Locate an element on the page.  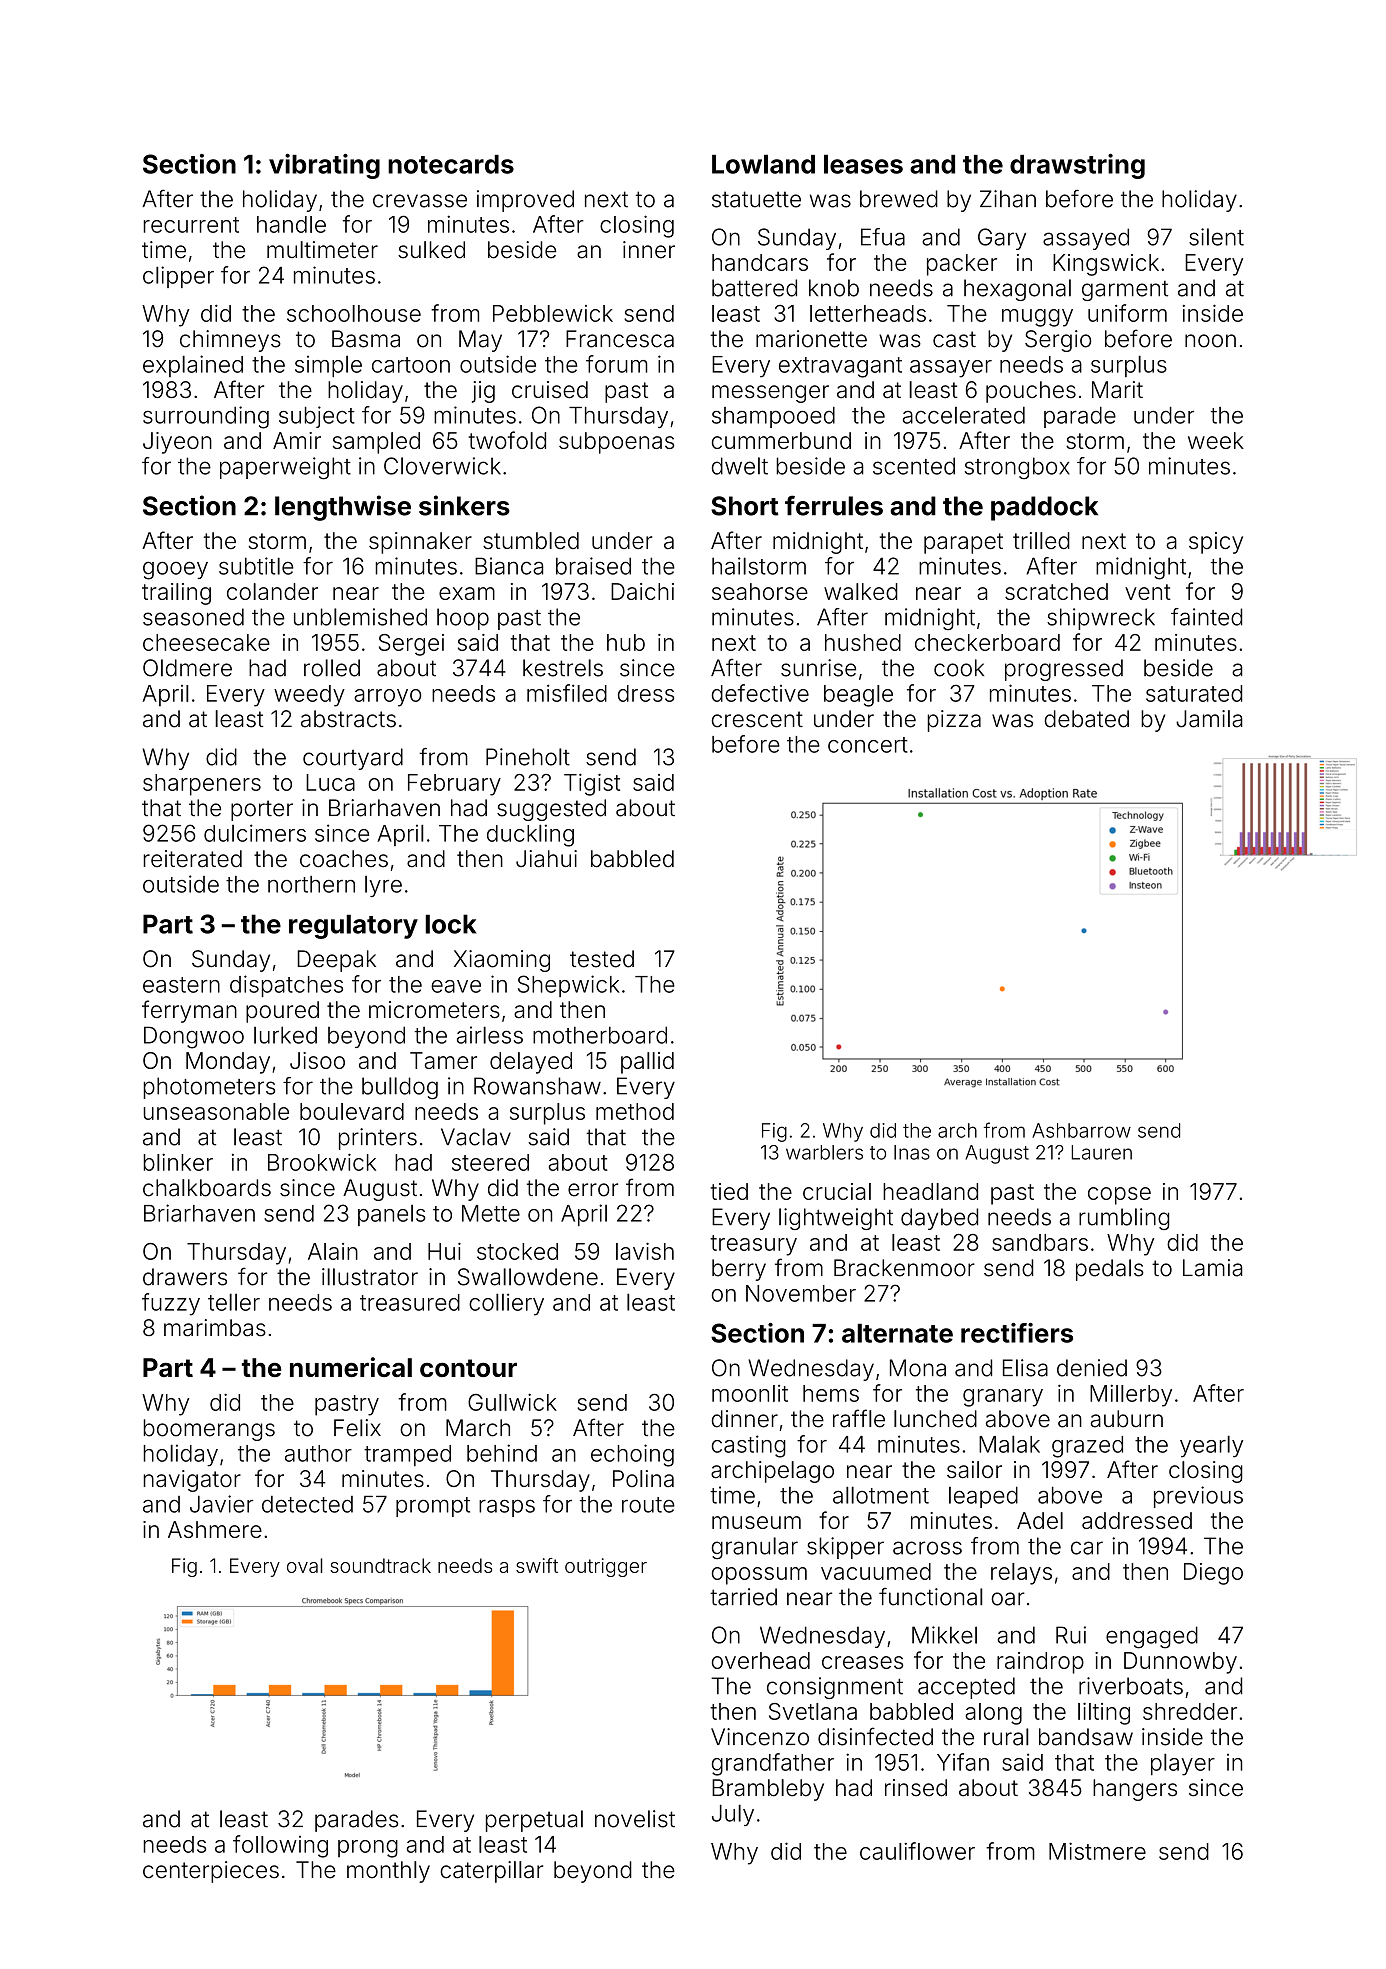
Gary is located at coordinates (1002, 239).
